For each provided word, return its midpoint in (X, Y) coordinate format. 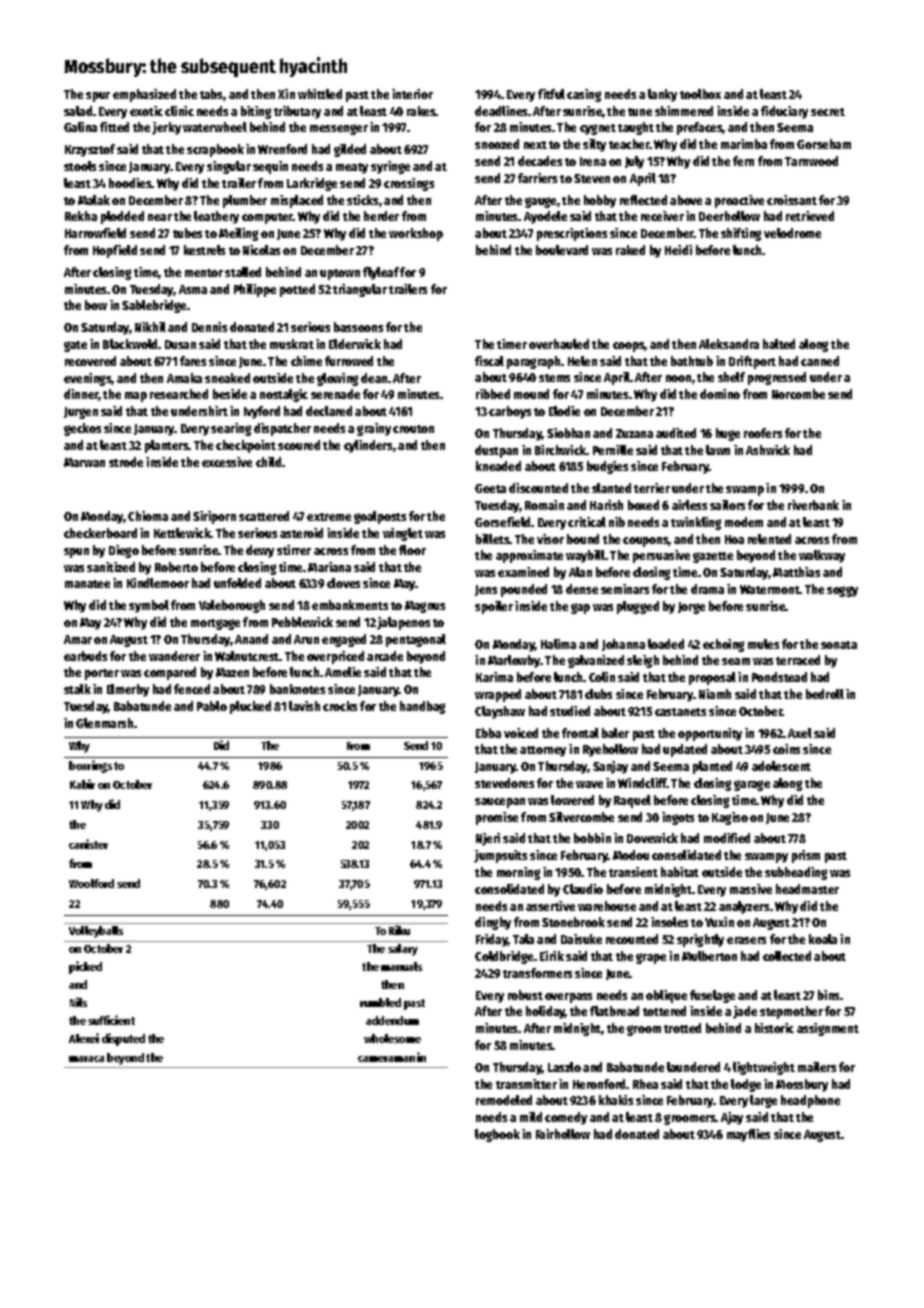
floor (412, 550)
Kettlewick (182, 533)
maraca (86, 1059)
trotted (682, 1028)
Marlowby (514, 661)
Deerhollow (729, 216)
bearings (90, 766)
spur (98, 97)
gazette (713, 557)
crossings (409, 184)
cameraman (386, 1059)
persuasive (661, 556)
